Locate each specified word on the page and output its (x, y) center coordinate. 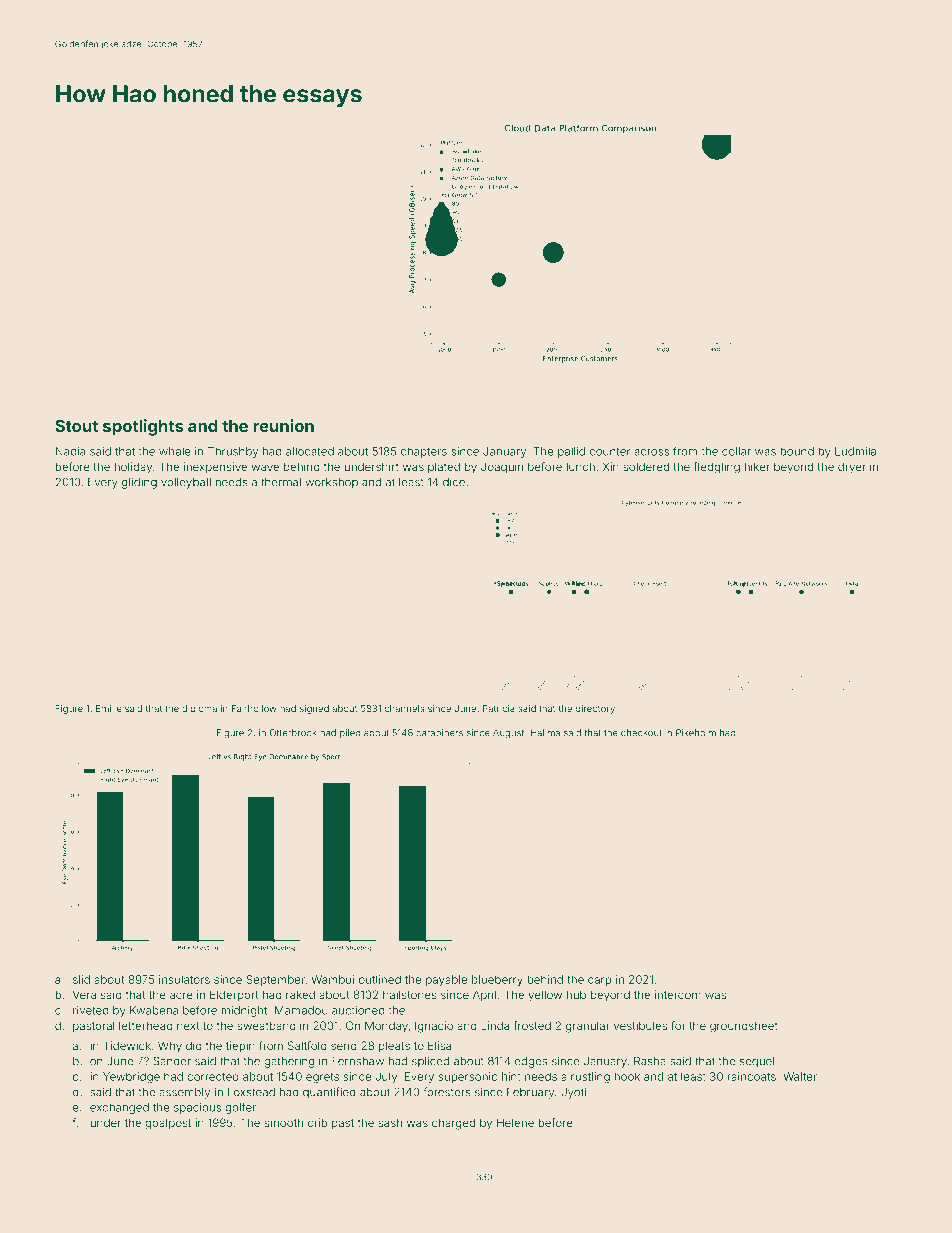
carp (599, 981)
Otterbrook (293, 733)
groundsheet (744, 1027)
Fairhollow (254, 708)
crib (317, 1122)
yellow (545, 996)
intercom (678, 994)
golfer (240, 1108)
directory (595, 709)
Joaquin (502, 467)
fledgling (717, 468)
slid (81, 979)
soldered (646, 466)
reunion (283, 425)
